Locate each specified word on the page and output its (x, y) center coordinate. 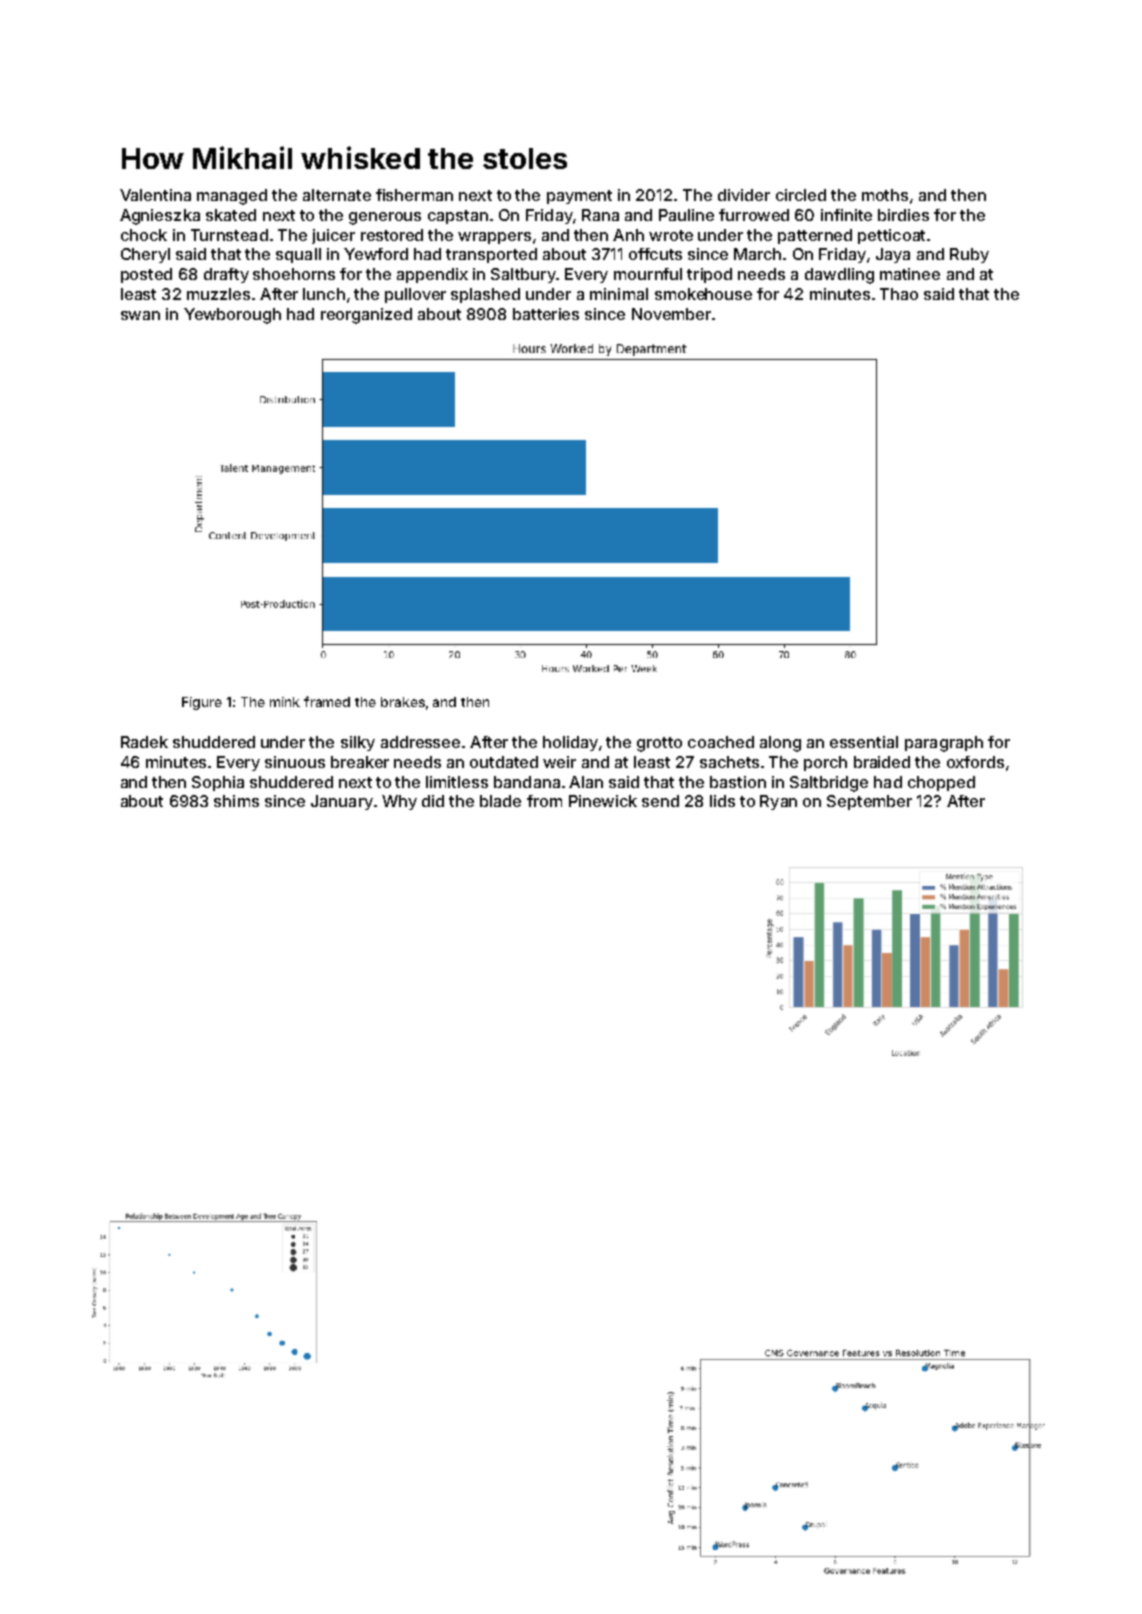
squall (298, 255)
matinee (910, 274)
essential (864, 742)
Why (399, 802)
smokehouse (703, 294)
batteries (546, 314)
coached (721, 742)
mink (285, 702)
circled (801, 195)
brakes (403, 702)
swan (140, 315)
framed (327, 701)
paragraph (944, 744)
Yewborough (232, 316)
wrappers (494, 238)
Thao (899, 294)
